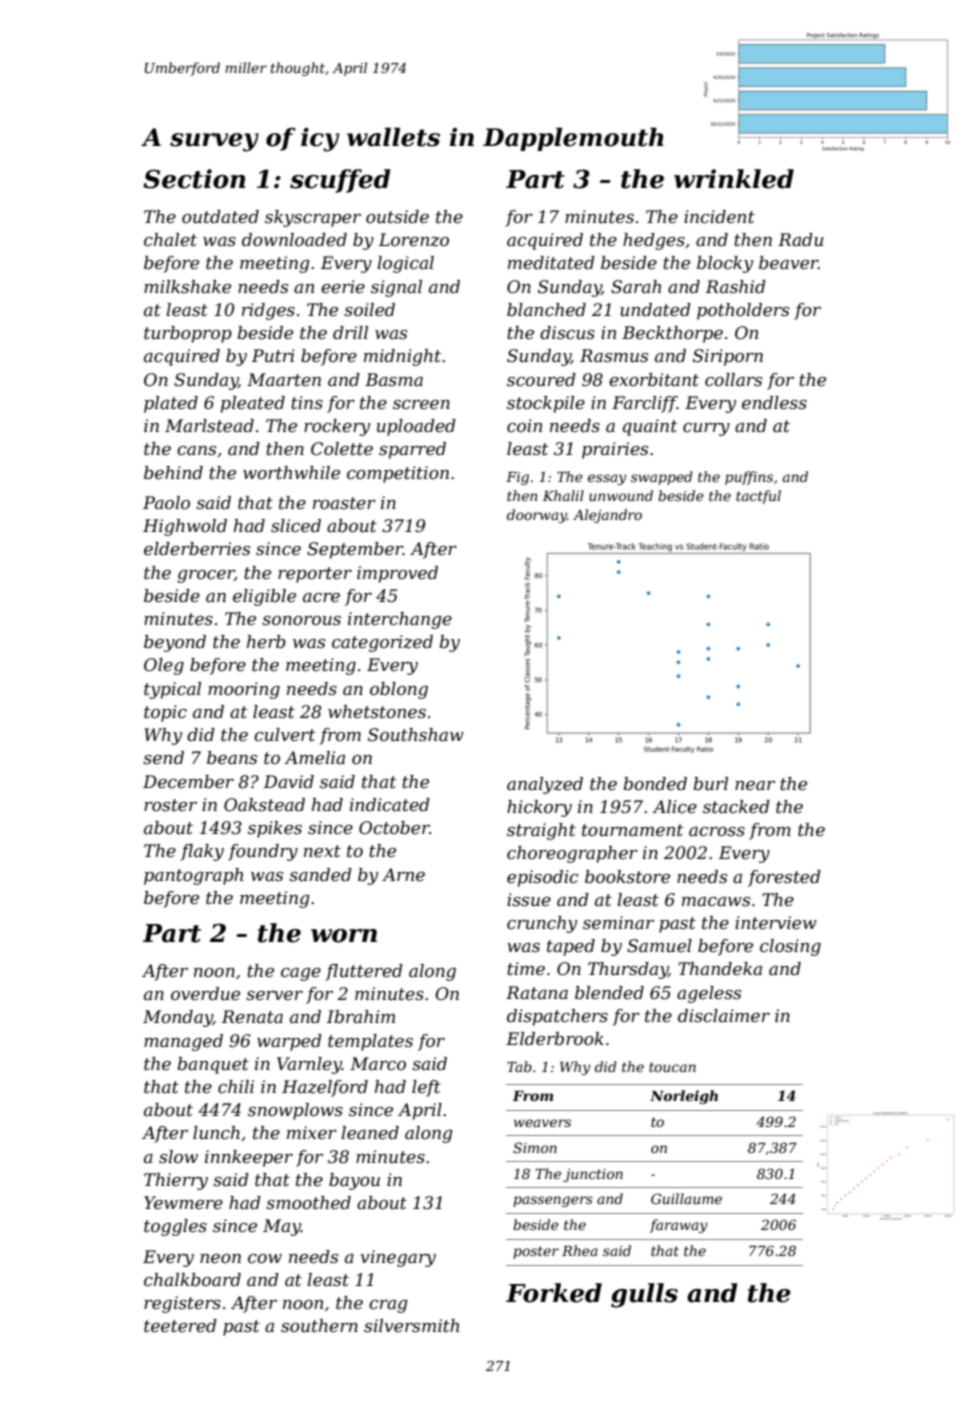  Describe the element at coordinates (320, 874) in the screenshot. I see `sanded` at that location.
